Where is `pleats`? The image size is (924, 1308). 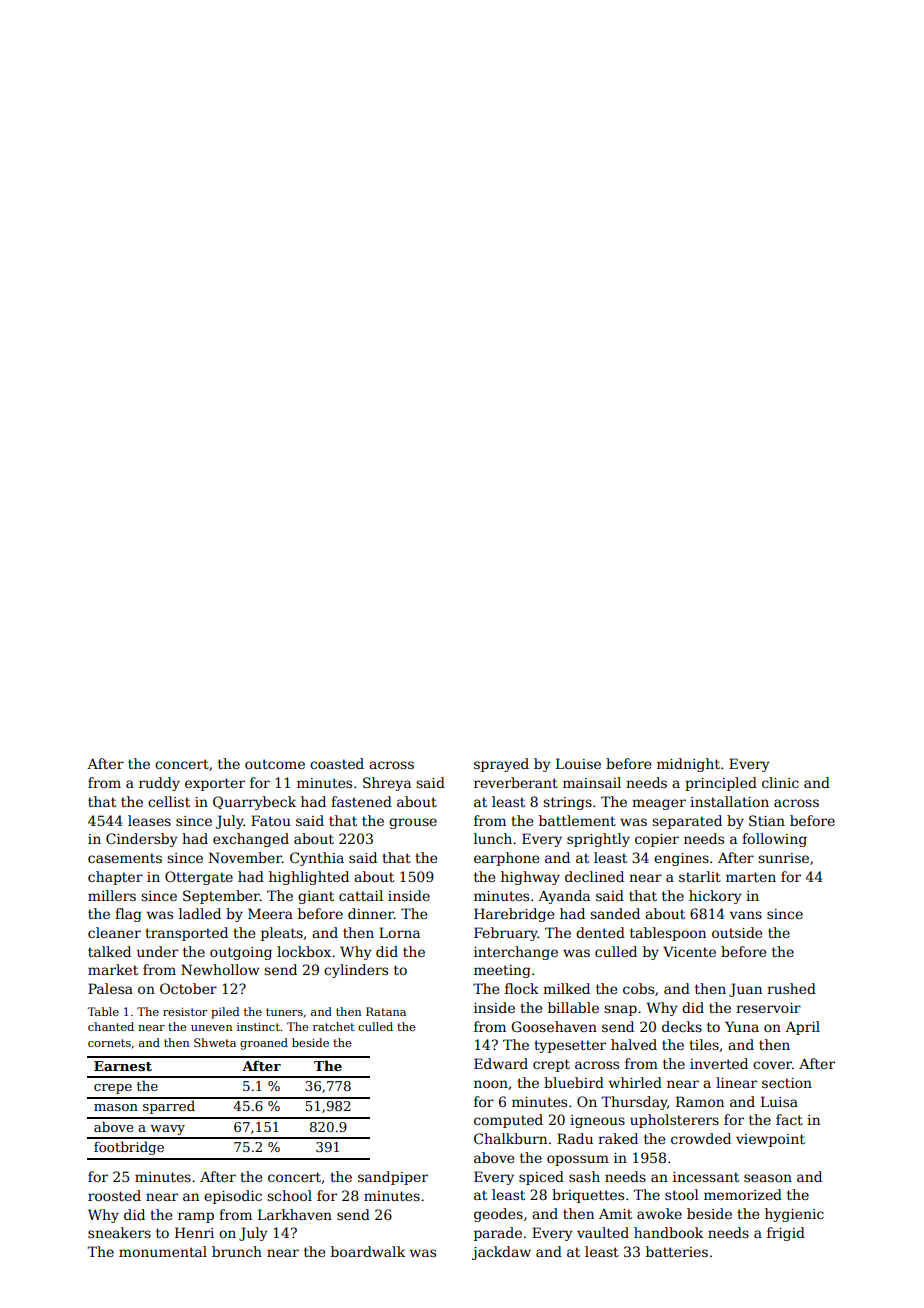
pleats is located at coordinates (282, 934).
